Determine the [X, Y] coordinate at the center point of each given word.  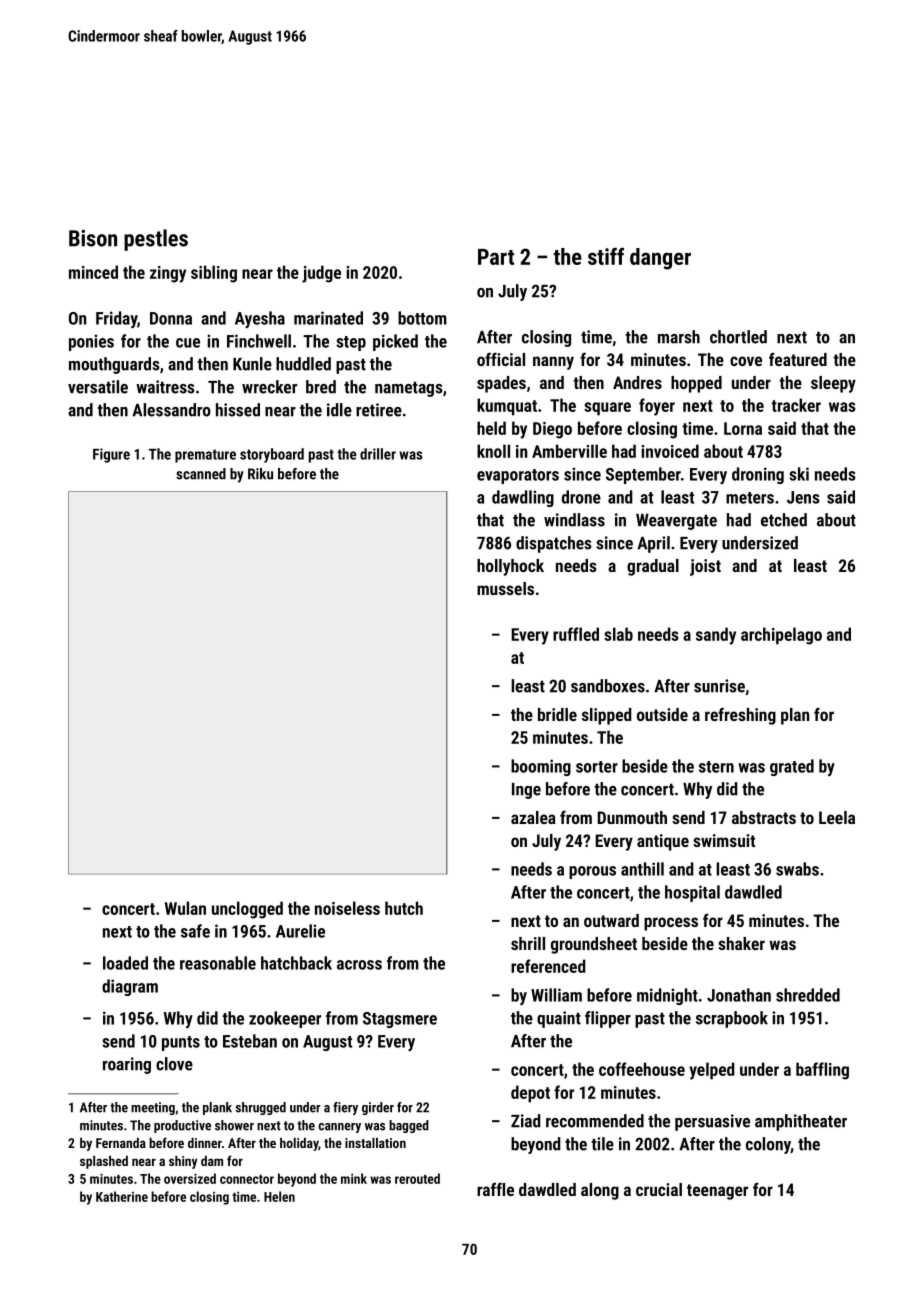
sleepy [833, 384]
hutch [404, 908]
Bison [93, 238]
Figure [111, 455]
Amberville [569, 451]
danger [660, 259]
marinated [328, 318]
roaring [127, 1065]
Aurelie [300, 931]
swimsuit [724, 840]
